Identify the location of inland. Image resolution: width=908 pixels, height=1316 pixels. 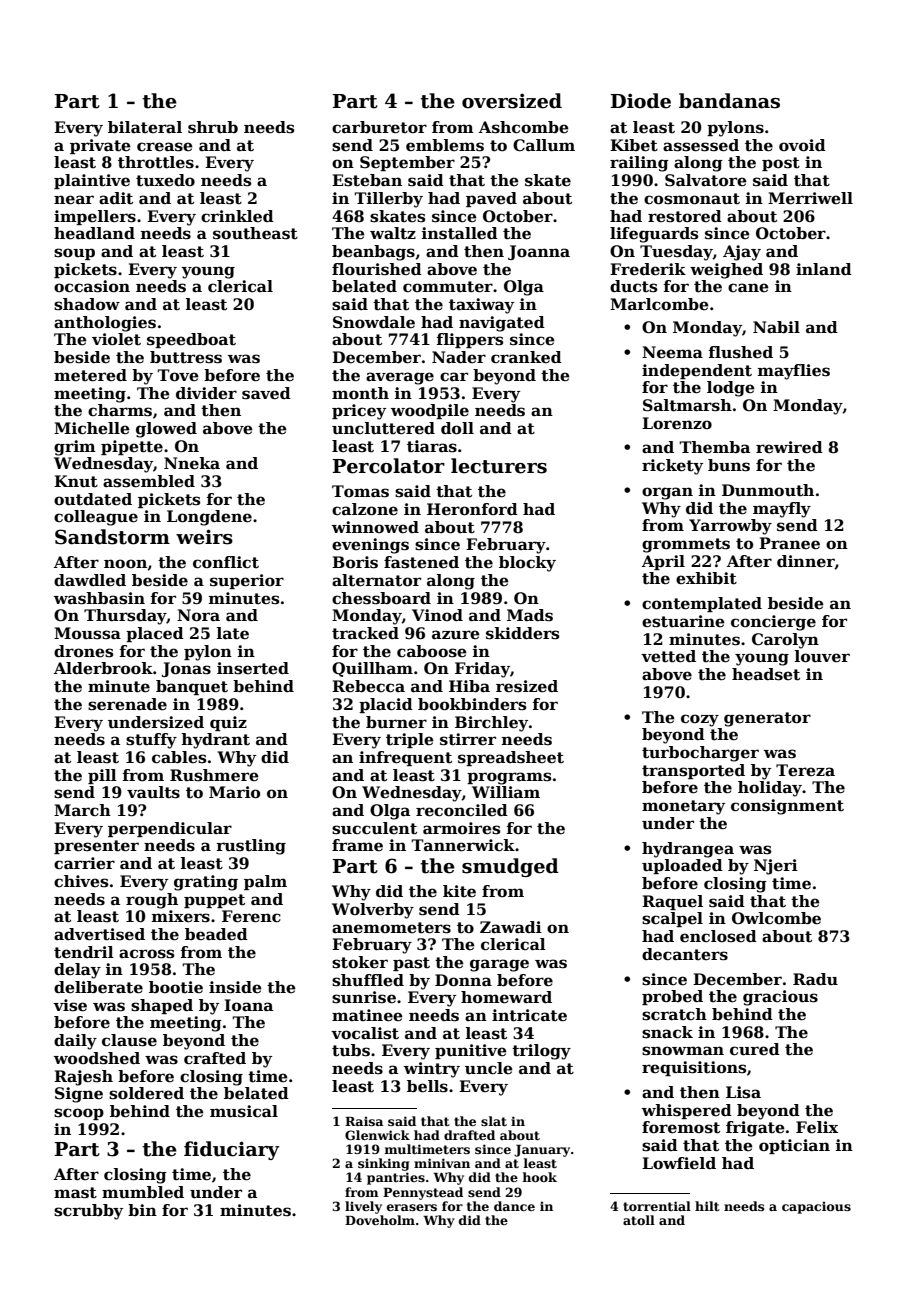
(824, 269).
